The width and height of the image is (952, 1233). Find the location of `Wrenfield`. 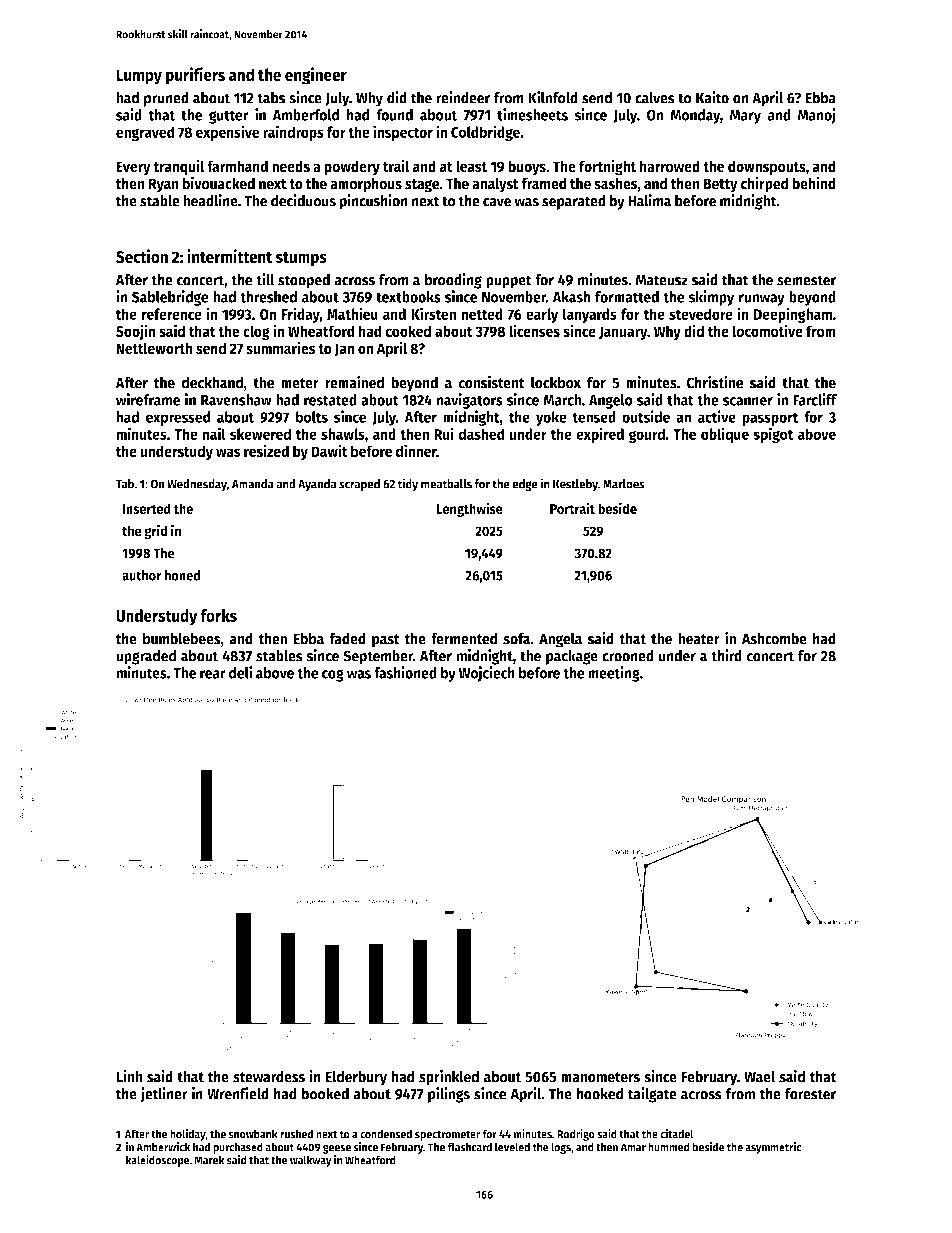

Wrenfield is located at coordinates (238, 1093).
